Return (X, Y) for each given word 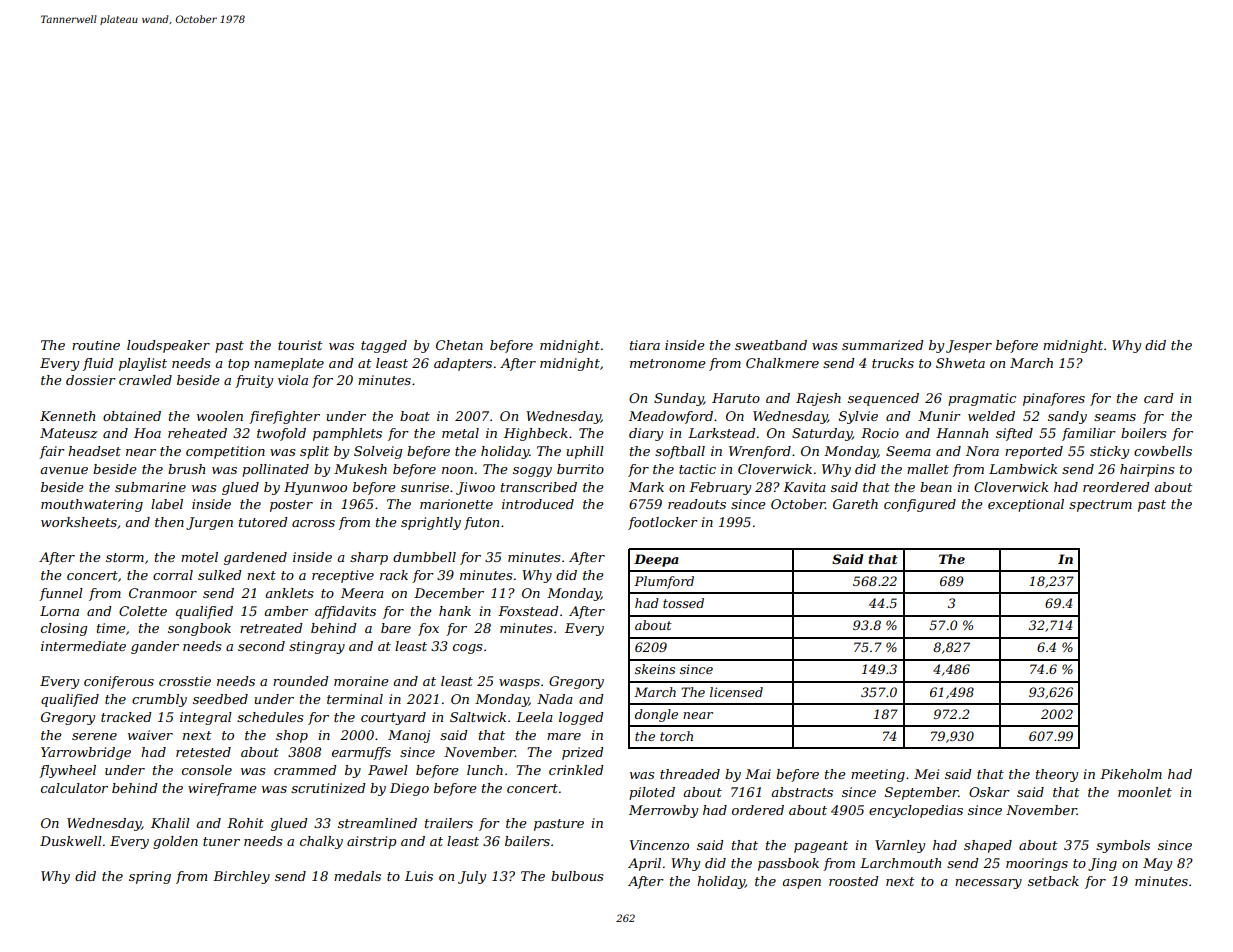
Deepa (656, 560)
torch (676, 736)
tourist (300, 345)
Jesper (969, 346)
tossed (683, 603)
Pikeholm (1131, 774)
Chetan (459, 345)
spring (150, 877)
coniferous (119, 682)
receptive (343, 576)
